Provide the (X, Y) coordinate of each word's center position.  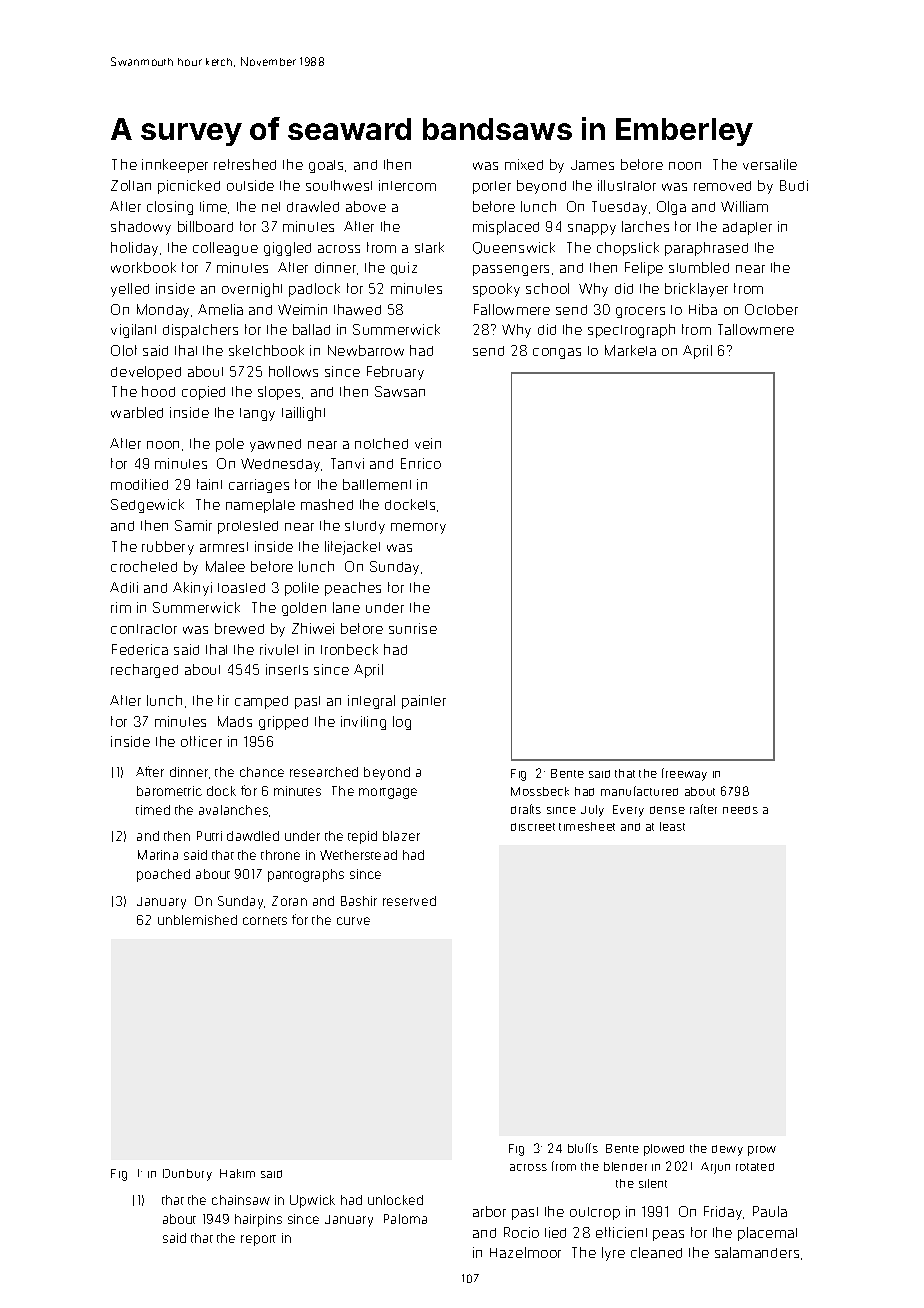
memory (418, 528)
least (672, 826)
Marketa (630, 350)
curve (353, 921)
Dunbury (187, 1175)
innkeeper (175, 166)
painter (424, 702)
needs (740, 810)
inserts (287, 669)
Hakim (237, 1173)
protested (248, 527)
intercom (407, 185)
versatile (770, 164)
